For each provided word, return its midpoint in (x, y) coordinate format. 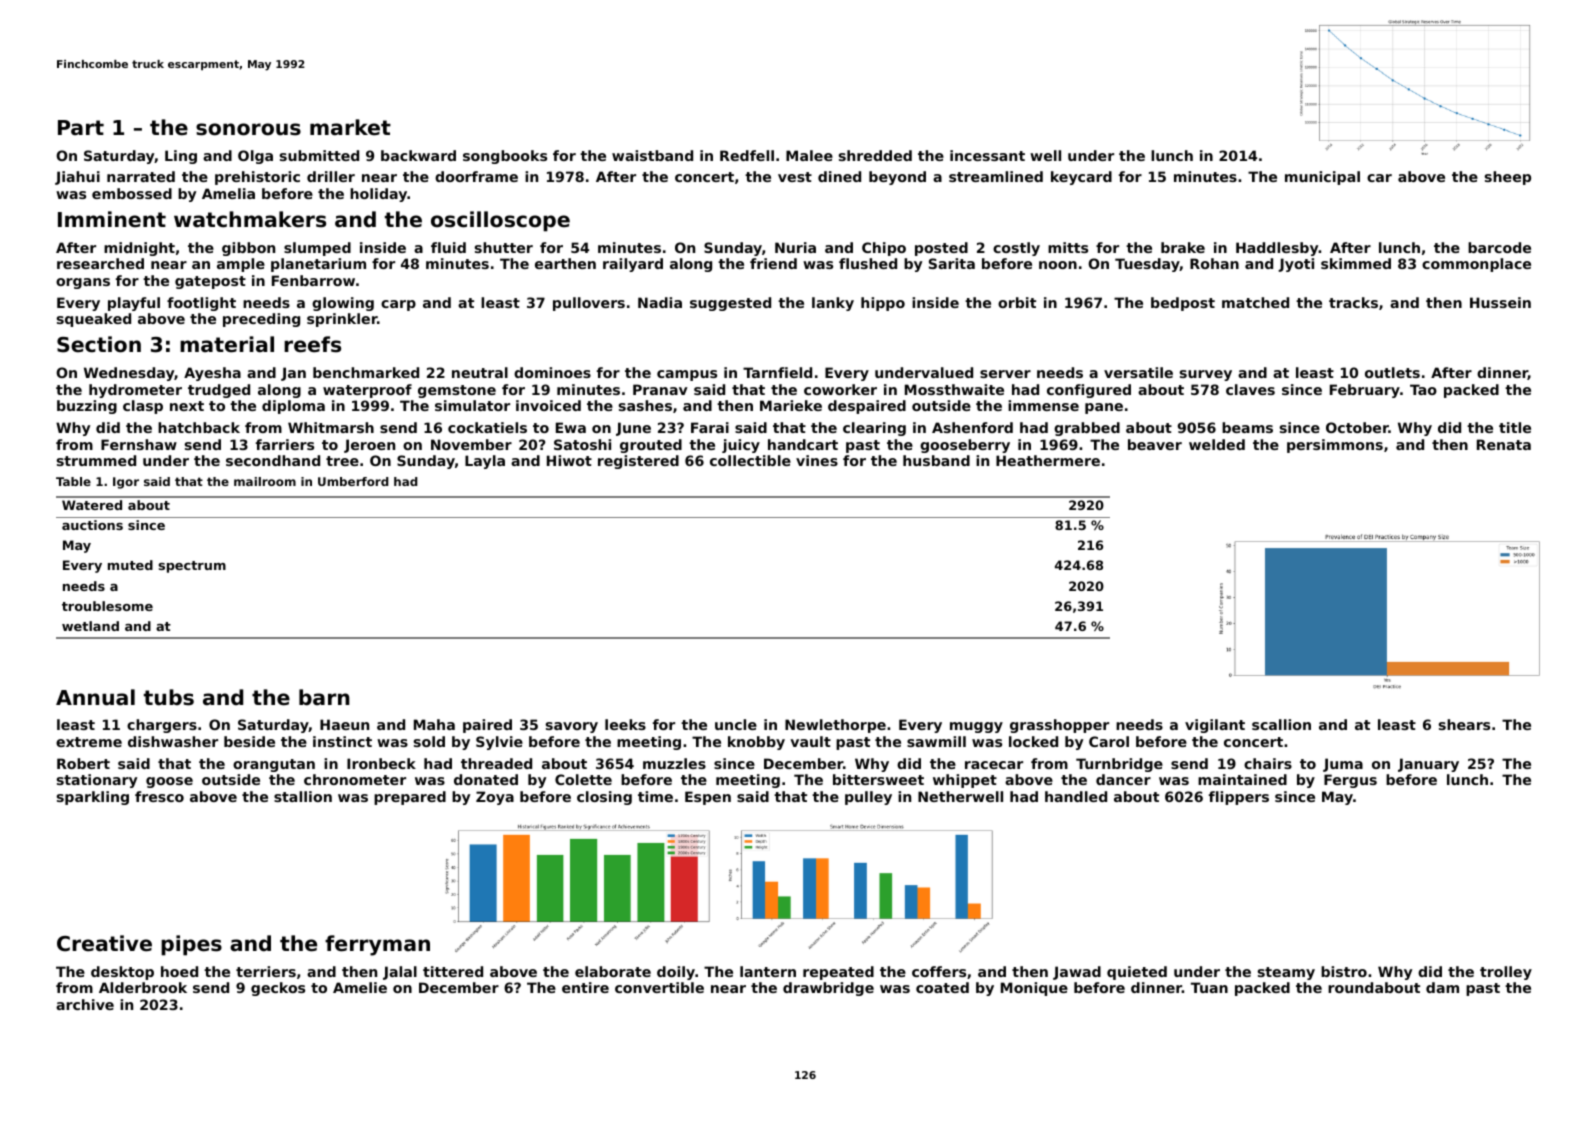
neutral (480, 372)
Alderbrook (143, 987)
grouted (651, 446)
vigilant (1215, 726)
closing (604, 798)
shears (1464, 724)
